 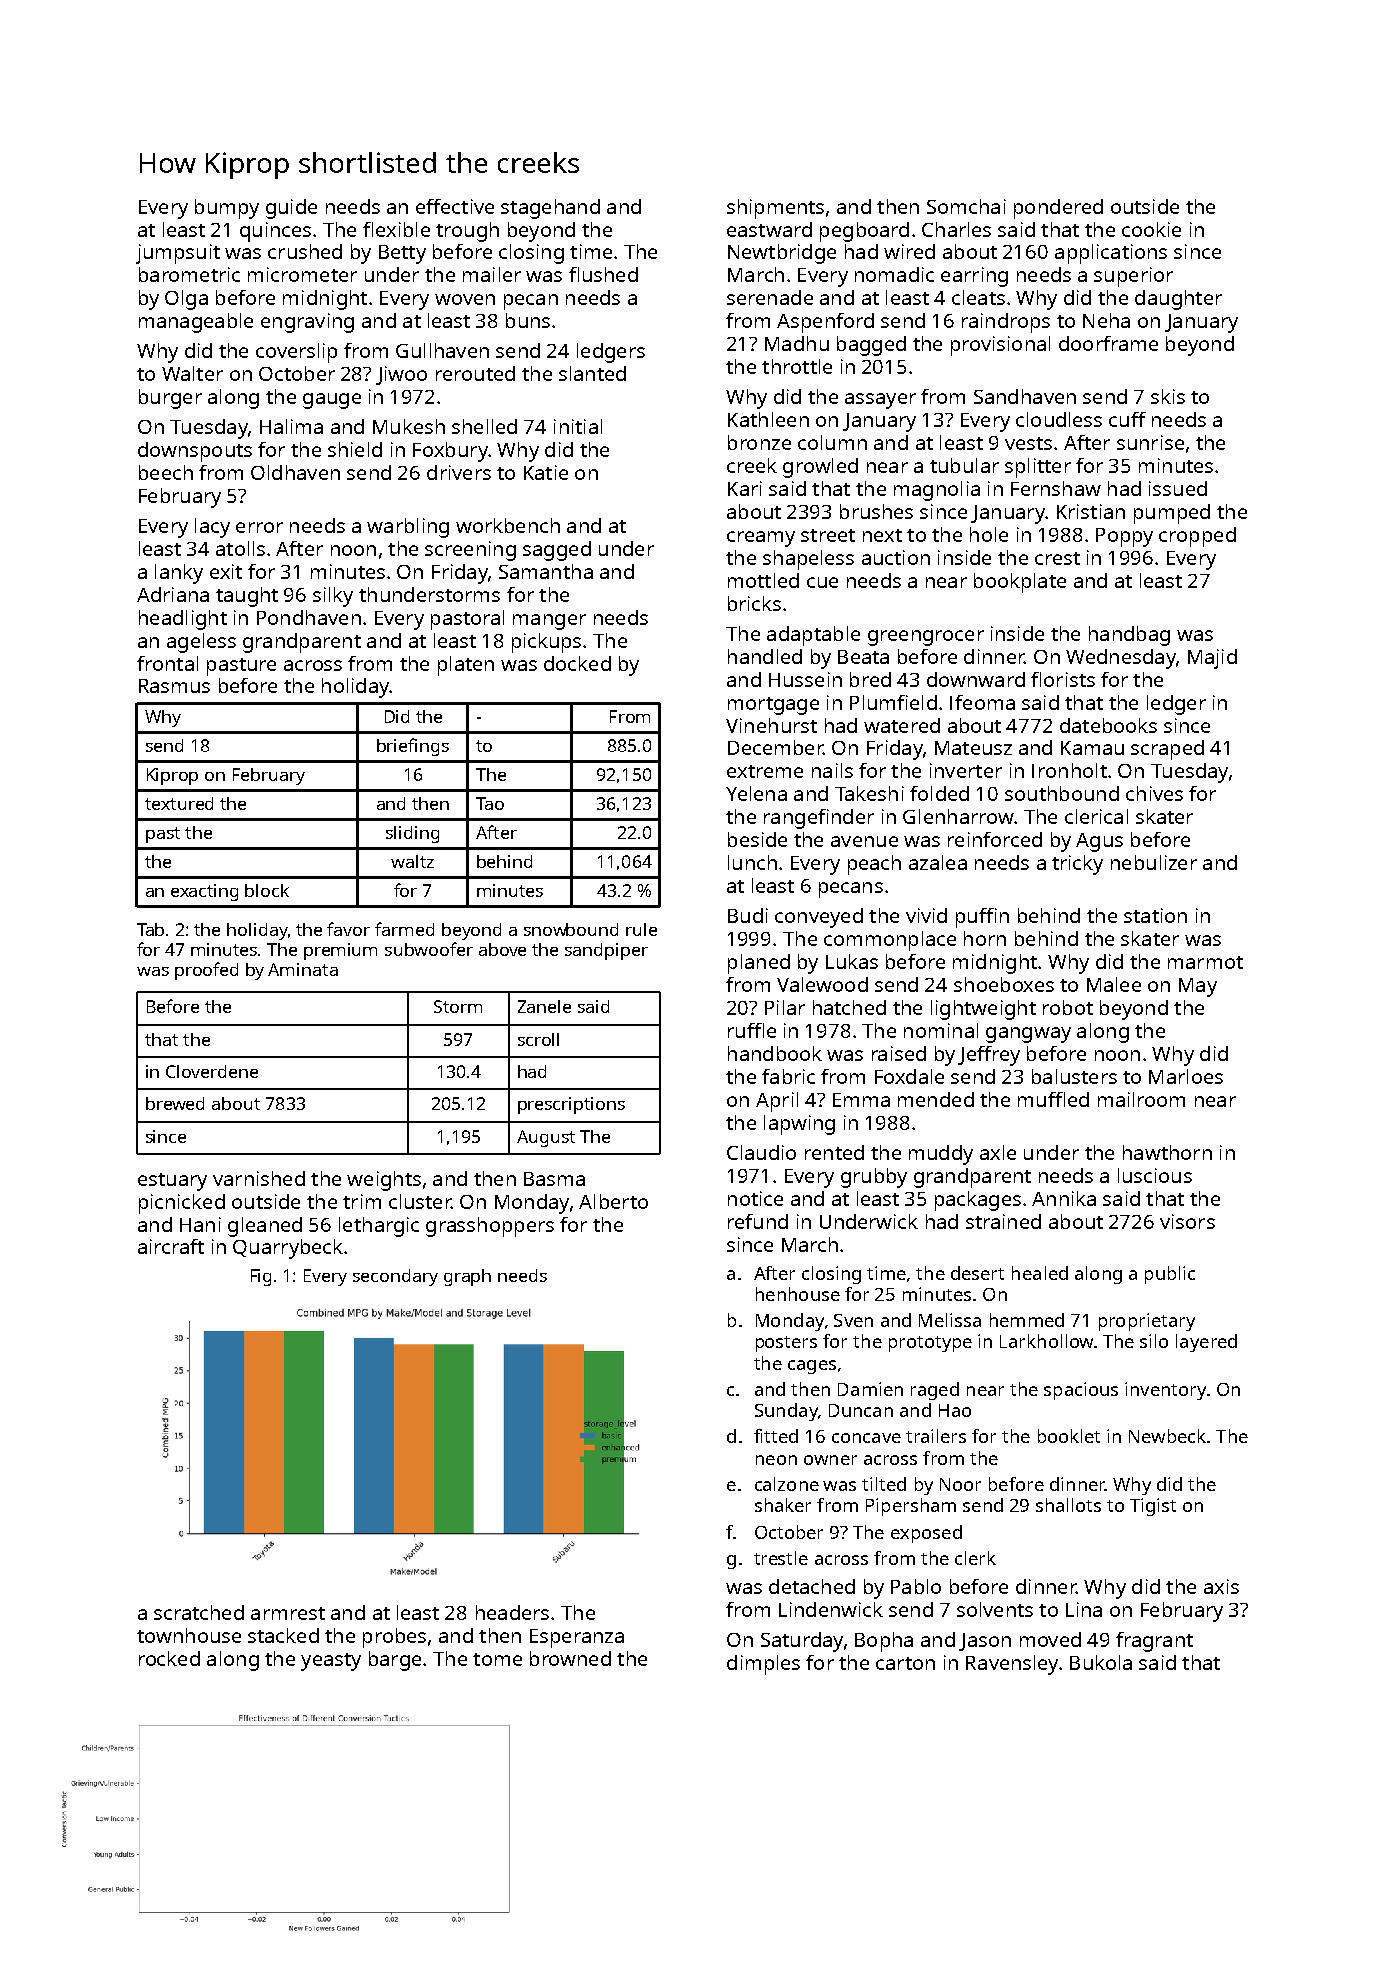 What do you see at coordinates (941, 1155) in the image?
I see `muddy` at bounding box center [941, 1155].
